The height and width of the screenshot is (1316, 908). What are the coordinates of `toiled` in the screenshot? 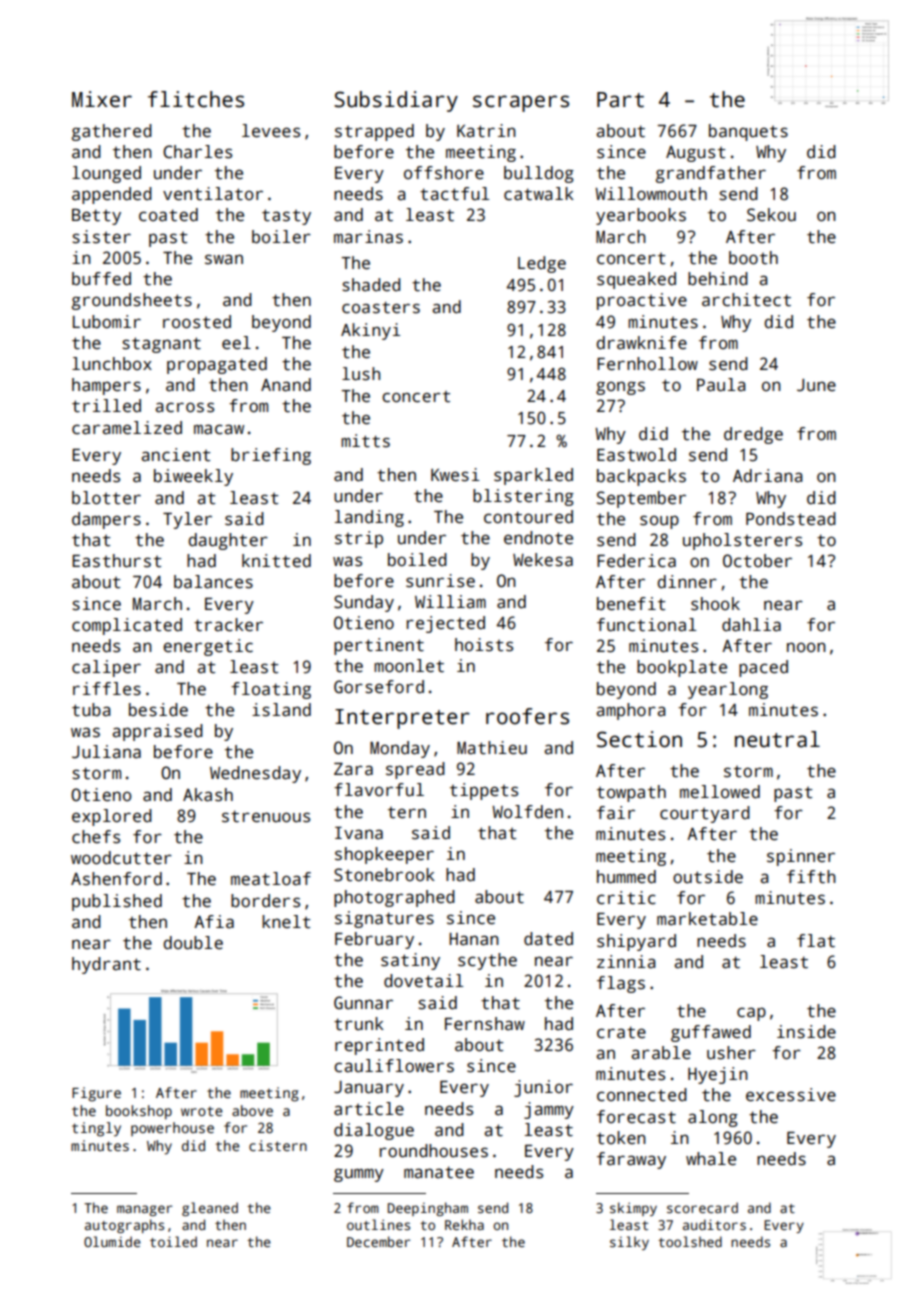 It's located at (173, 1241).
